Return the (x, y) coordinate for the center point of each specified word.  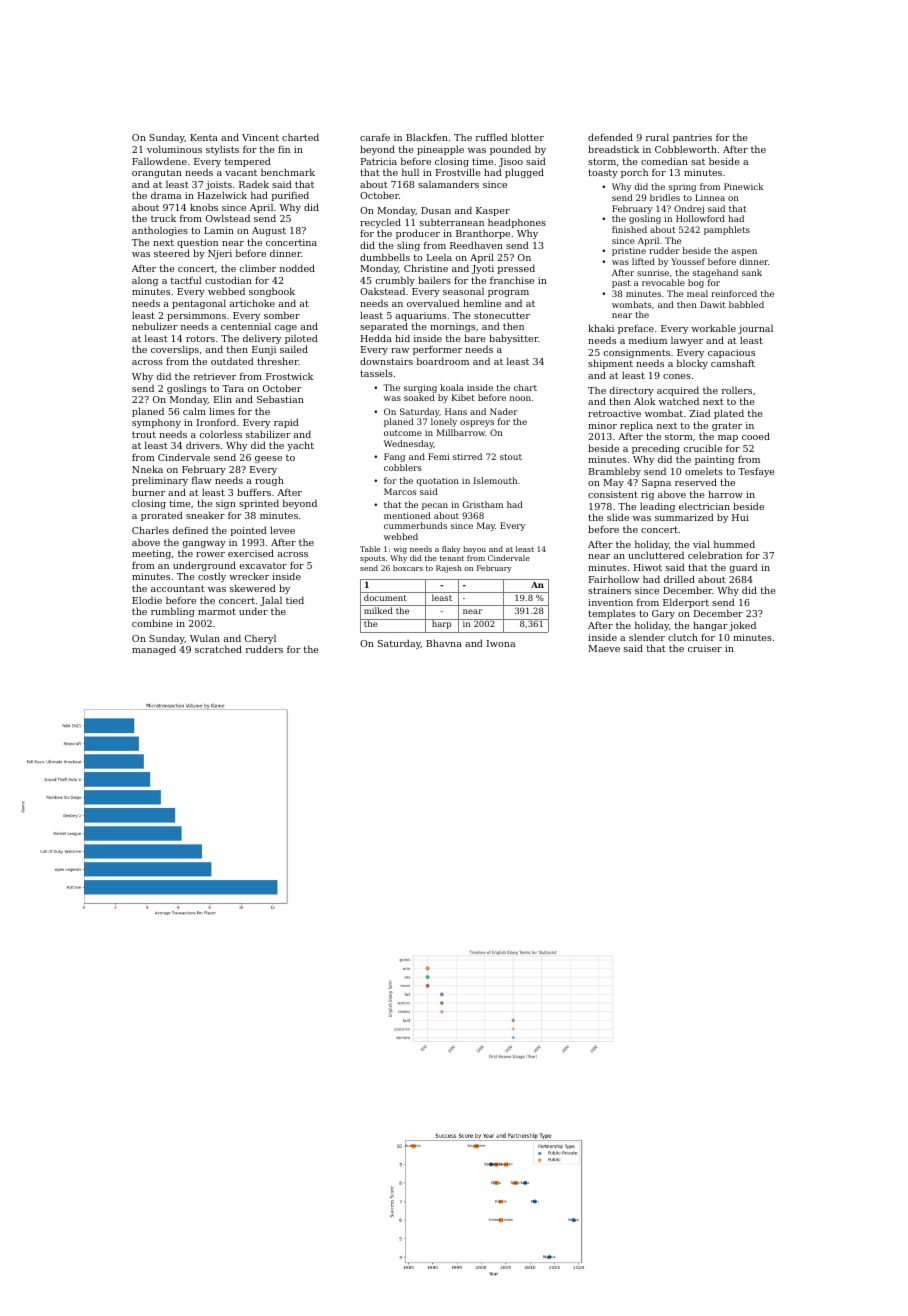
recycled (380, 223)
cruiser (705, 648)
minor (602, 425)
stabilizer (268, 434)
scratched (218, 649)
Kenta (204, 137)
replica (636, 426)
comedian (664, 161)
